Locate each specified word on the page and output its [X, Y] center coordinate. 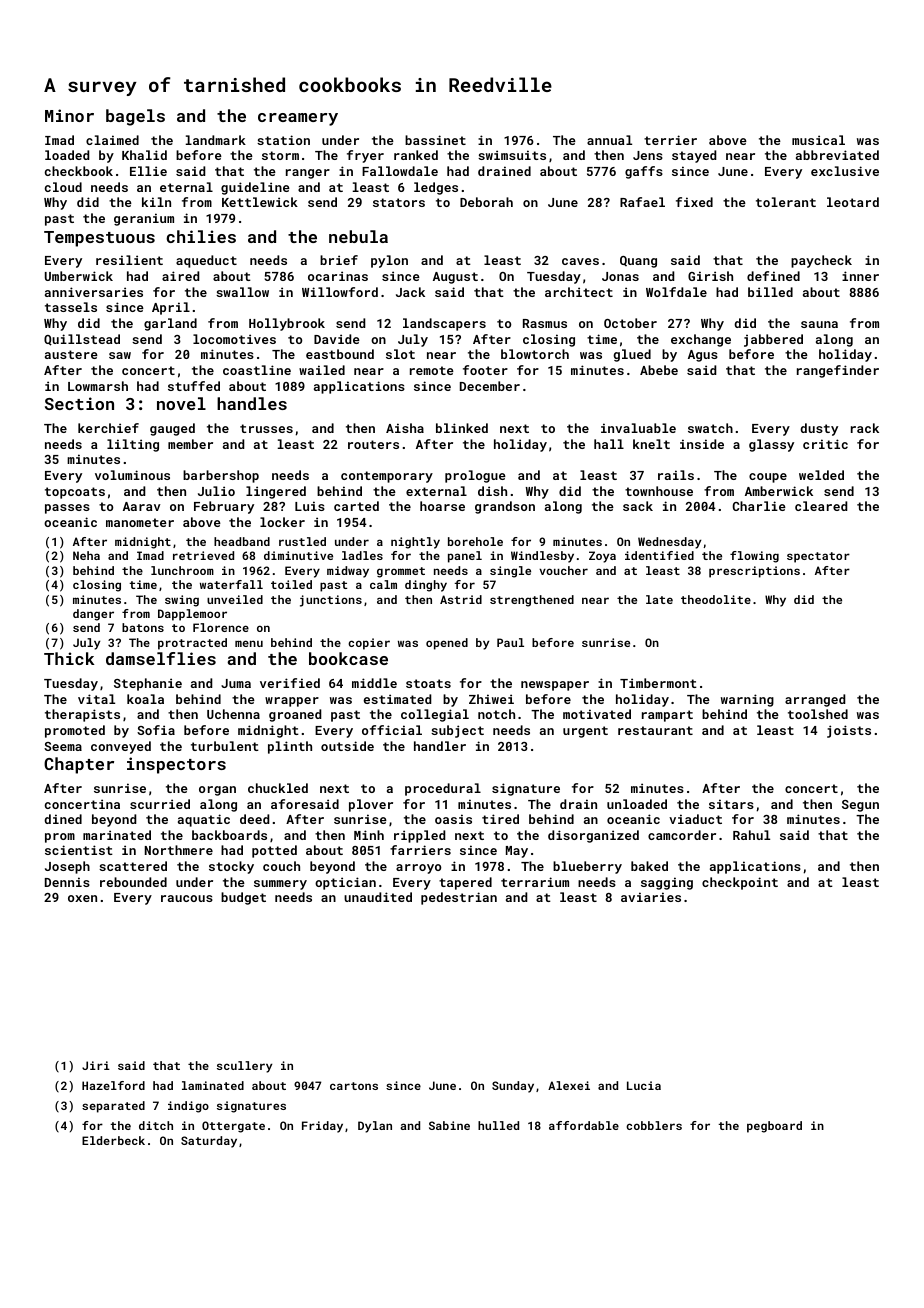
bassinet [435, 140]
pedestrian [459, 898]
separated [113, 1107]
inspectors [176, 765]
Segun [860, 806]
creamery [298, 119]
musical [818, 140]
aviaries [651, 897]
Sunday [513, 1087]
